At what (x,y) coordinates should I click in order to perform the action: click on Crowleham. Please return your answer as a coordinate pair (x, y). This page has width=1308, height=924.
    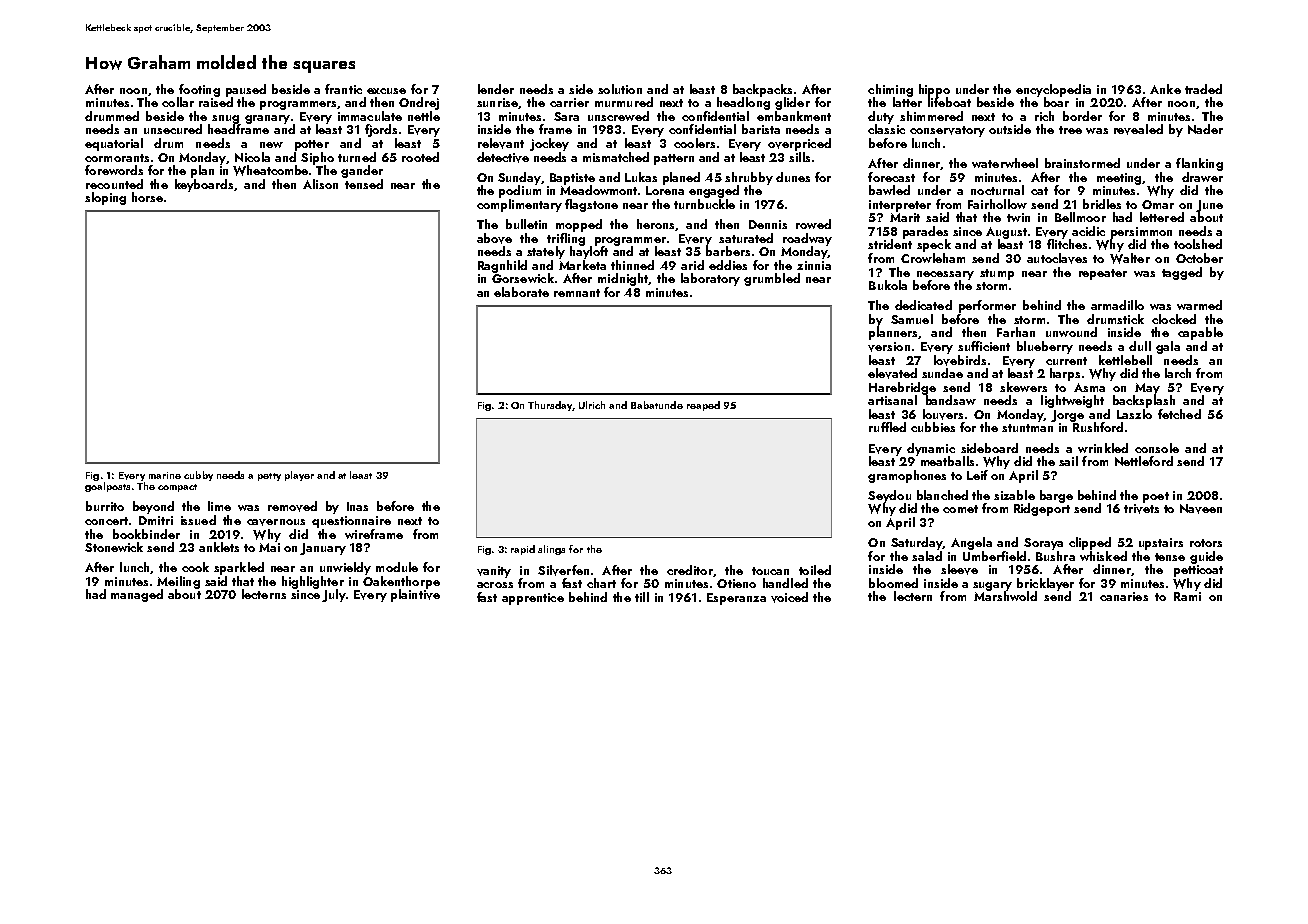
    Looking at the image, I should click on (933, 258).
